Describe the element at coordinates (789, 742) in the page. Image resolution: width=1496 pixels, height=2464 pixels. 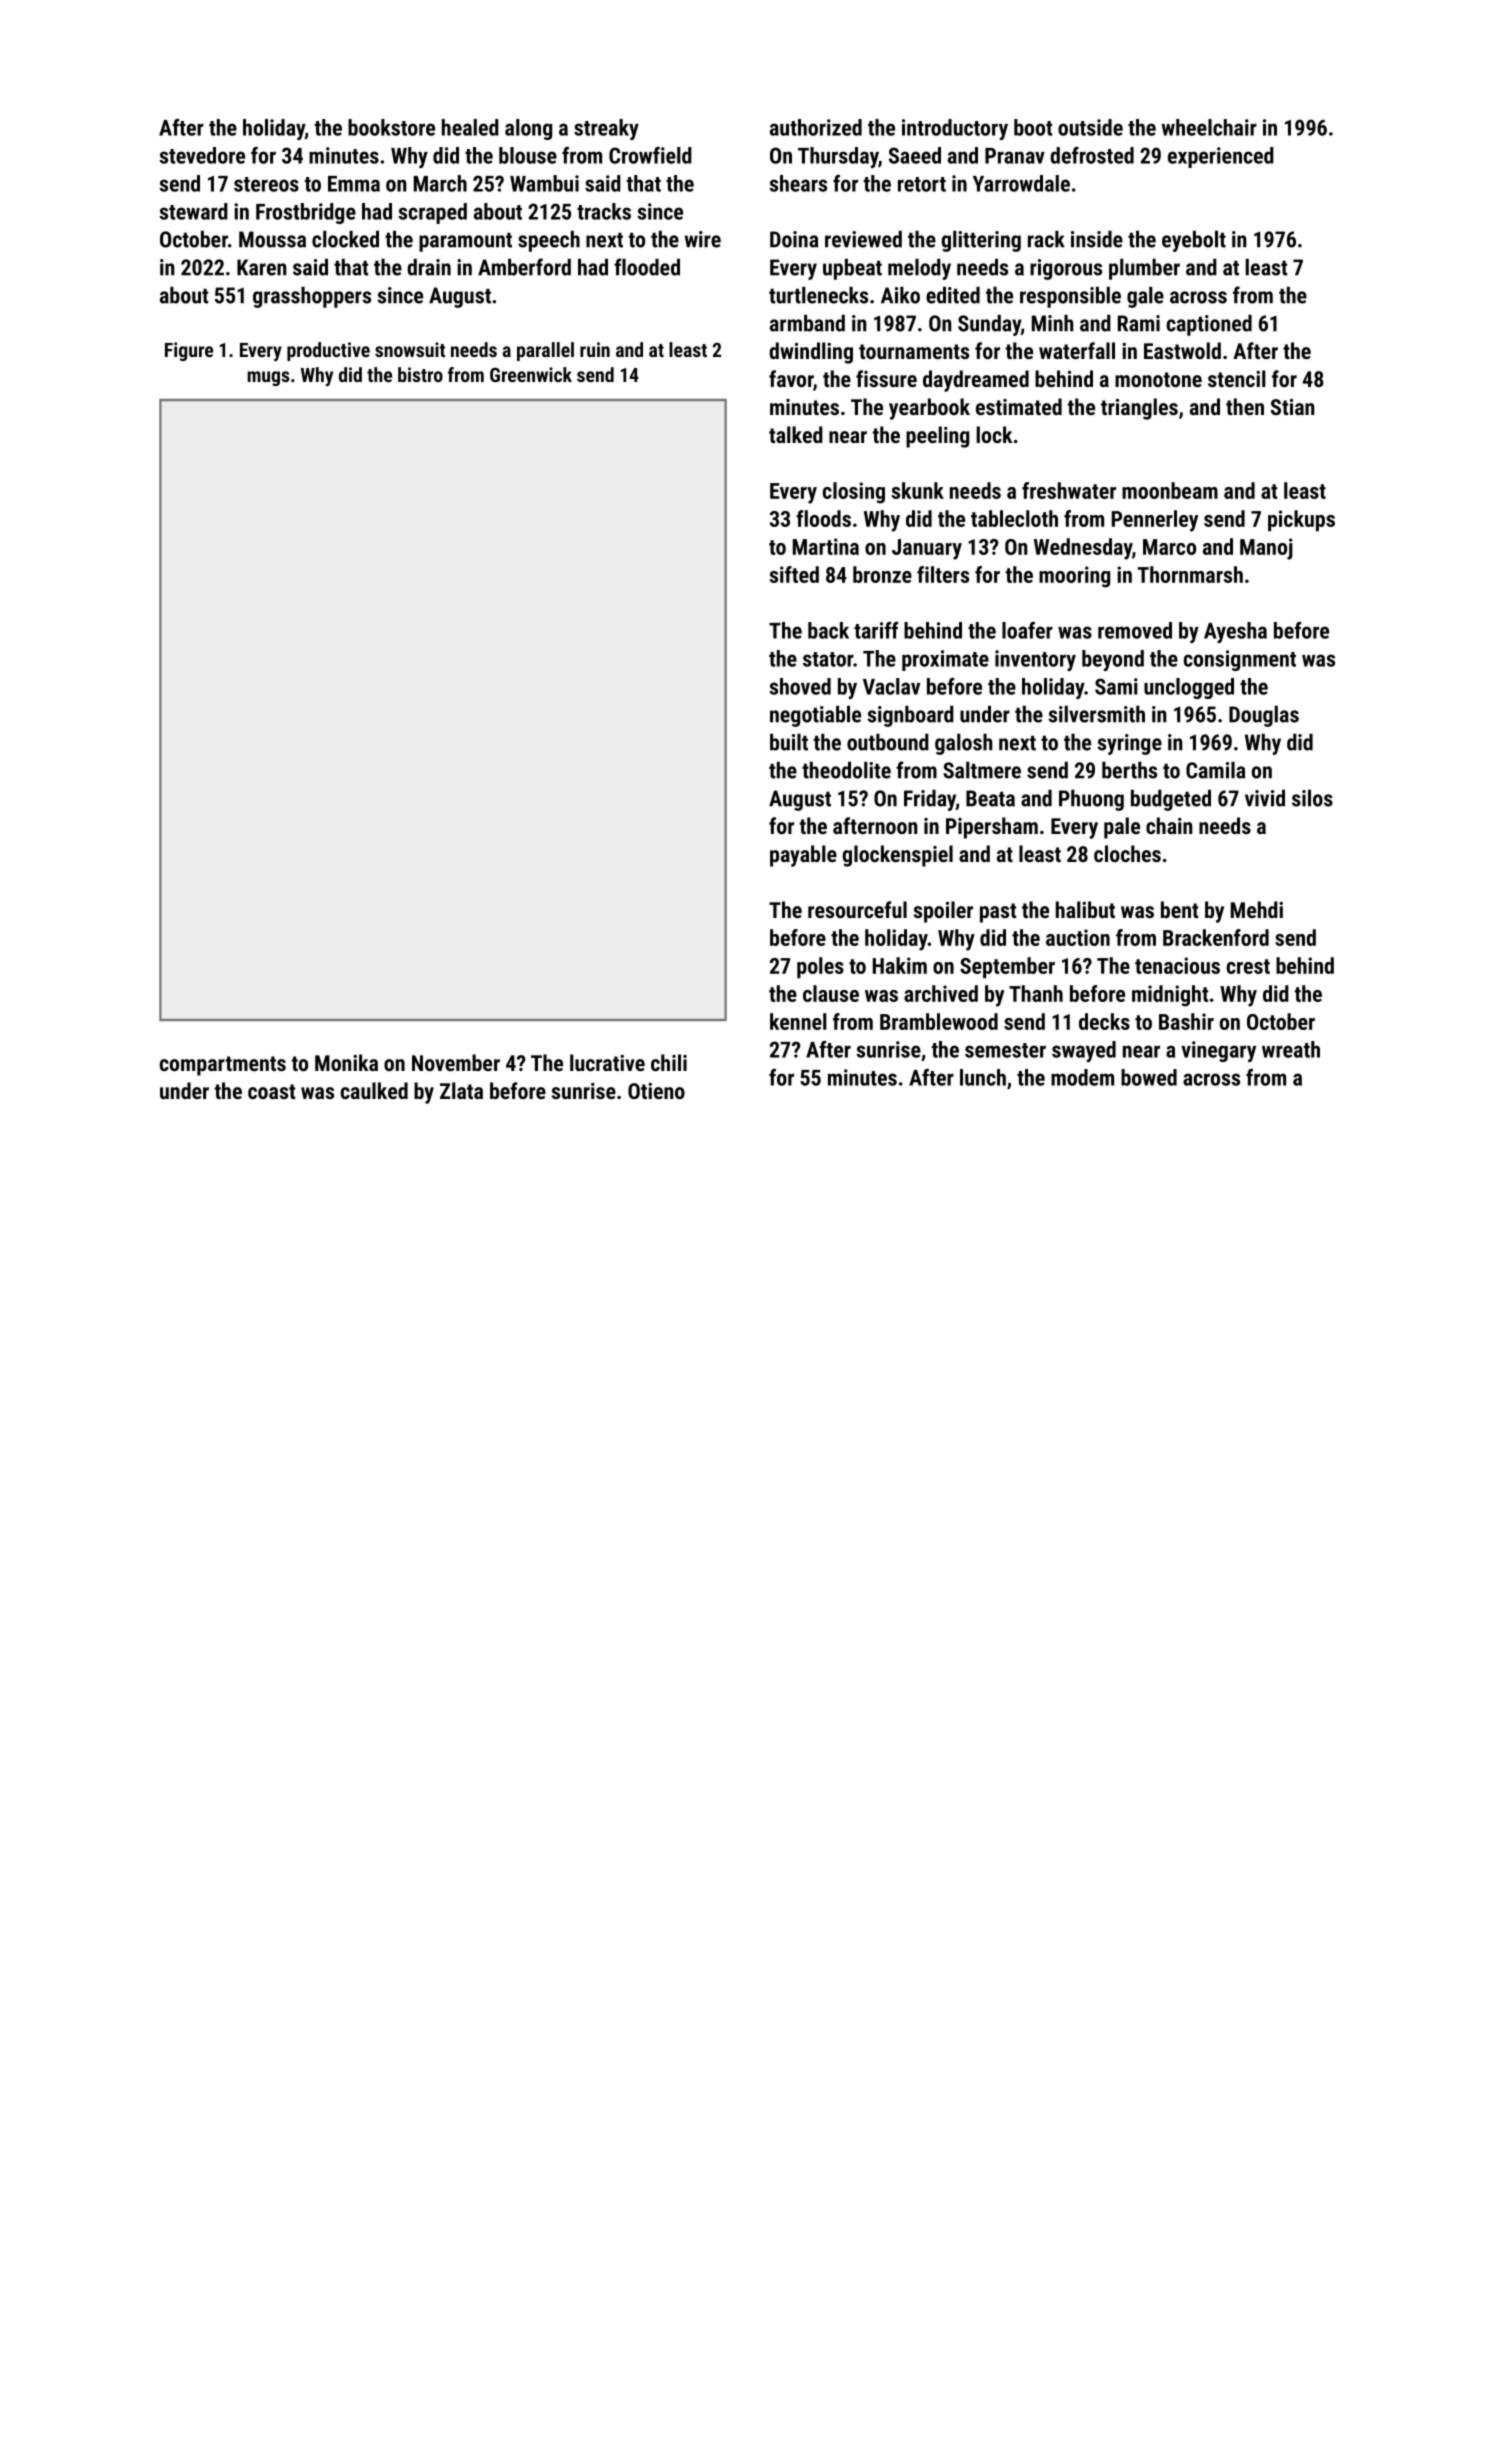
I see `built` at that location.
